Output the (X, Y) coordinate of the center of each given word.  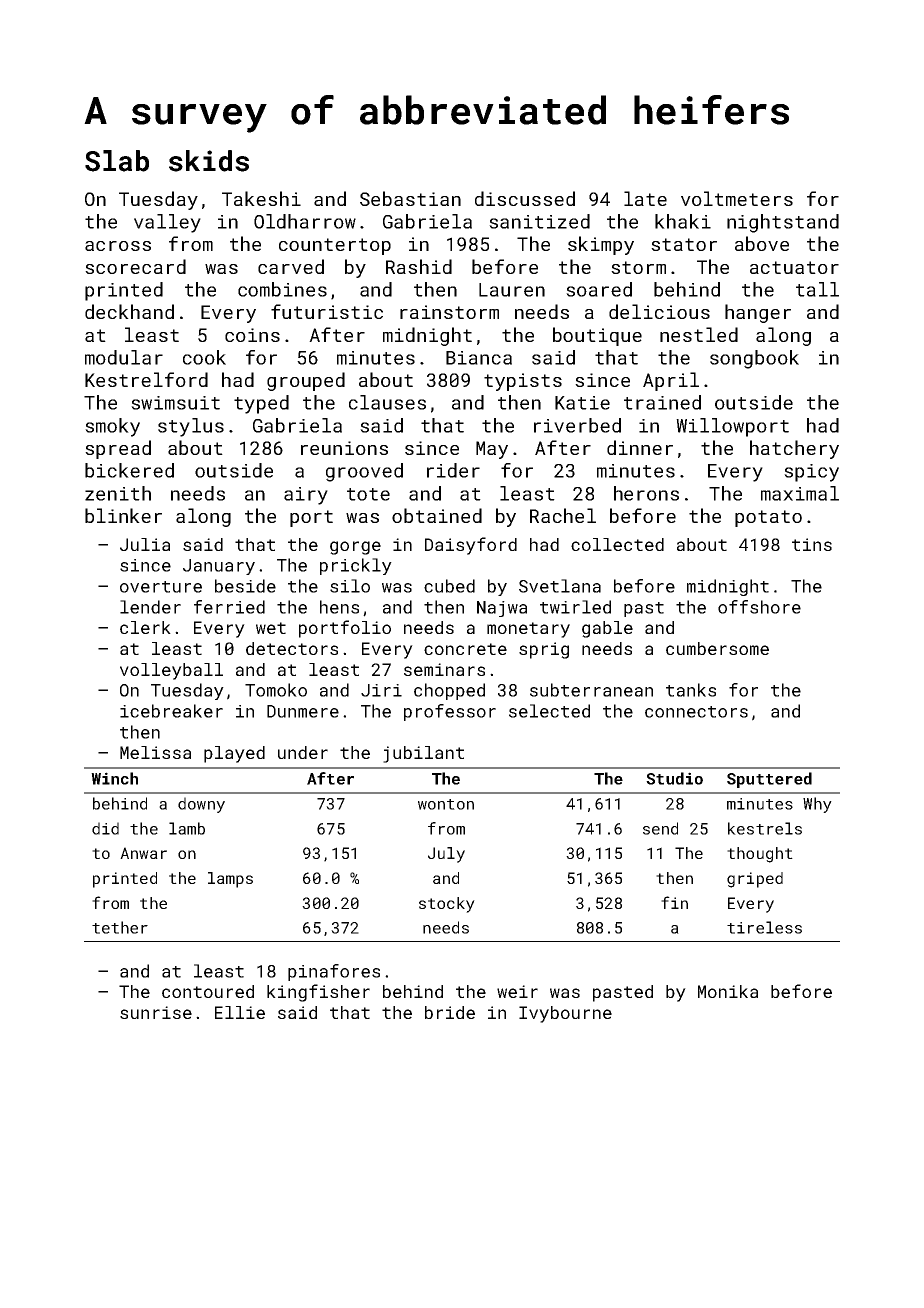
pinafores (334, 972)
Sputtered (769, 780)
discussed (525, 198)
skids (209, 161)
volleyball (171, 671)
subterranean (591, 690)
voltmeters (737, 198)
